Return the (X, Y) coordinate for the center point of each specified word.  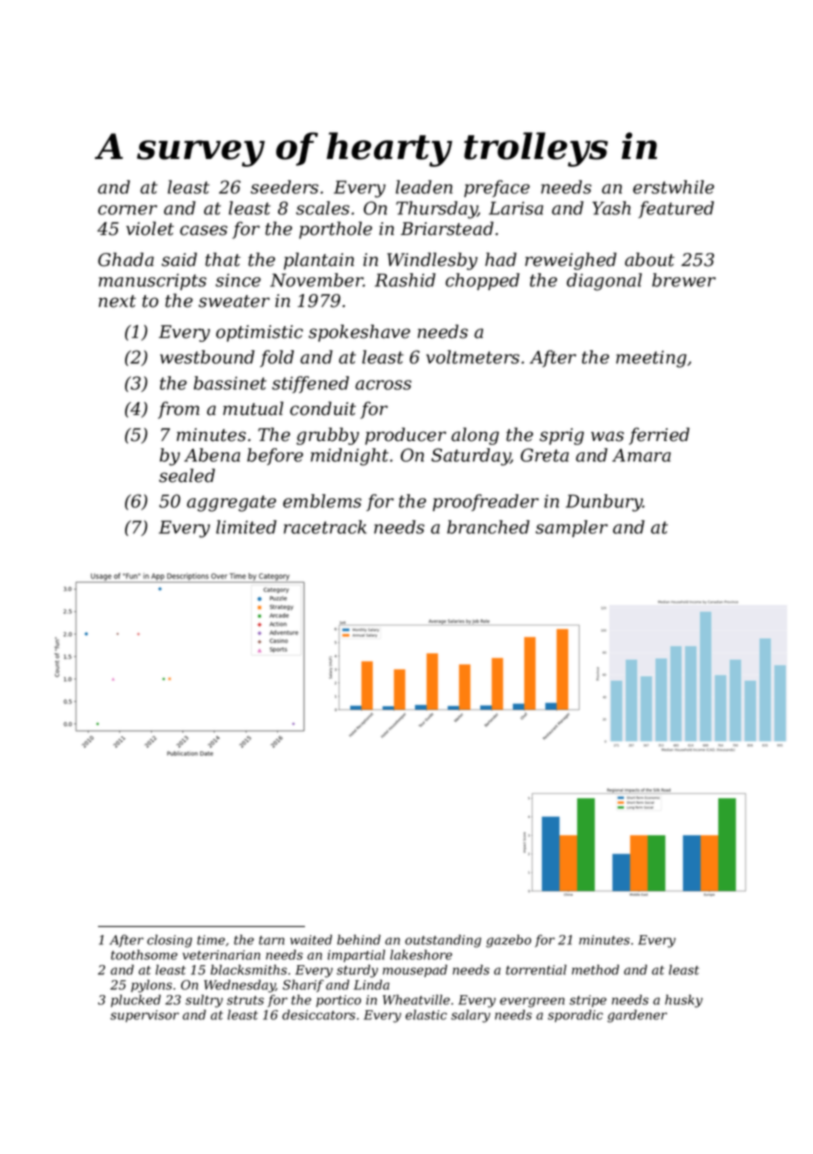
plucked (136, 1000)
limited (246, 527)
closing (169, 941)
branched (488, 527)
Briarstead (447, 228)
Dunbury (604, 503)
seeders (285, 187)
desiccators (318, 1014)
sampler (572, 528)
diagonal (604, 282)
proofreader (486, 502)
